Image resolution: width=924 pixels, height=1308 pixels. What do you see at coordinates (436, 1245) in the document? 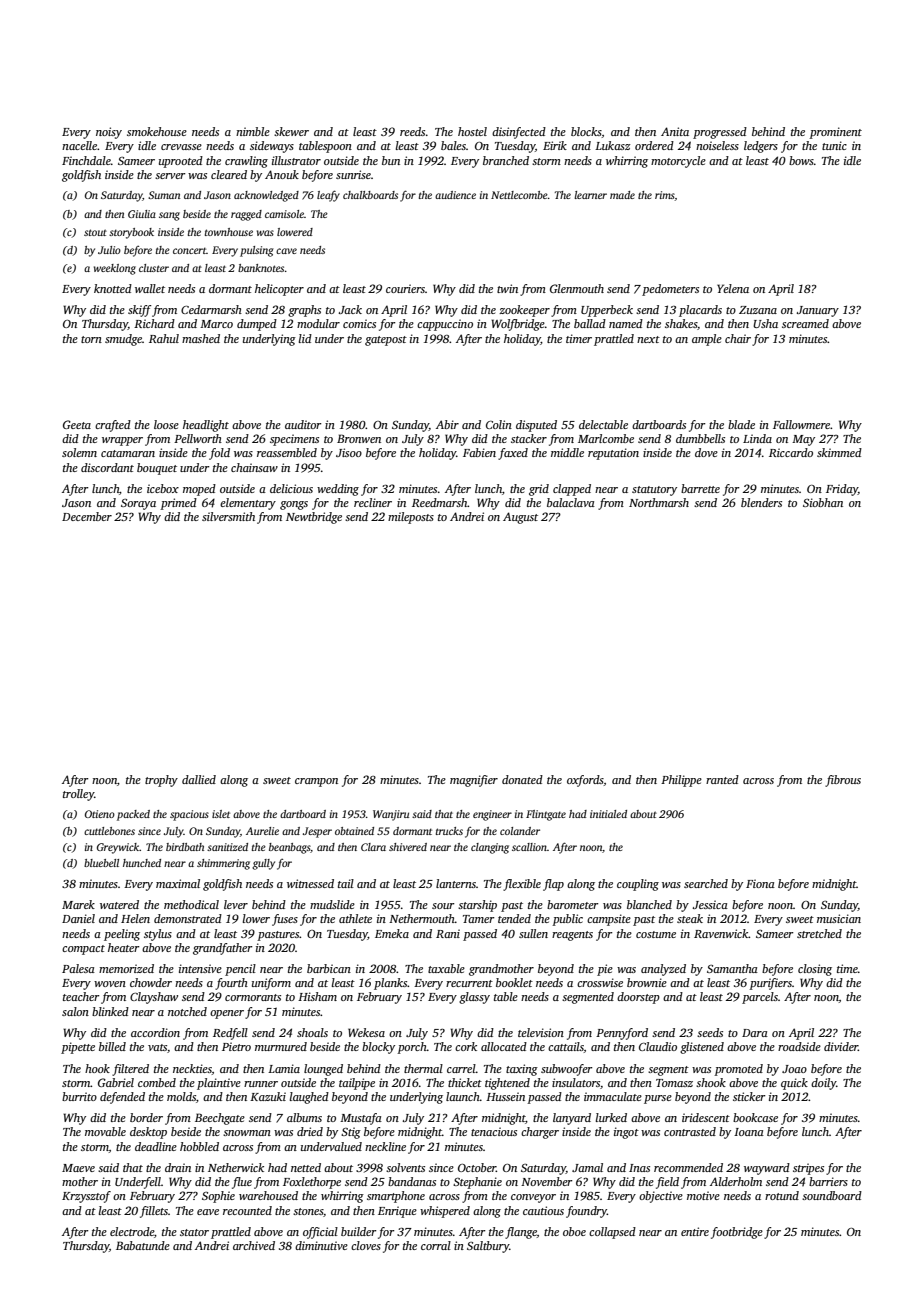
I see `corral` at bounding box center [436, 1245].
